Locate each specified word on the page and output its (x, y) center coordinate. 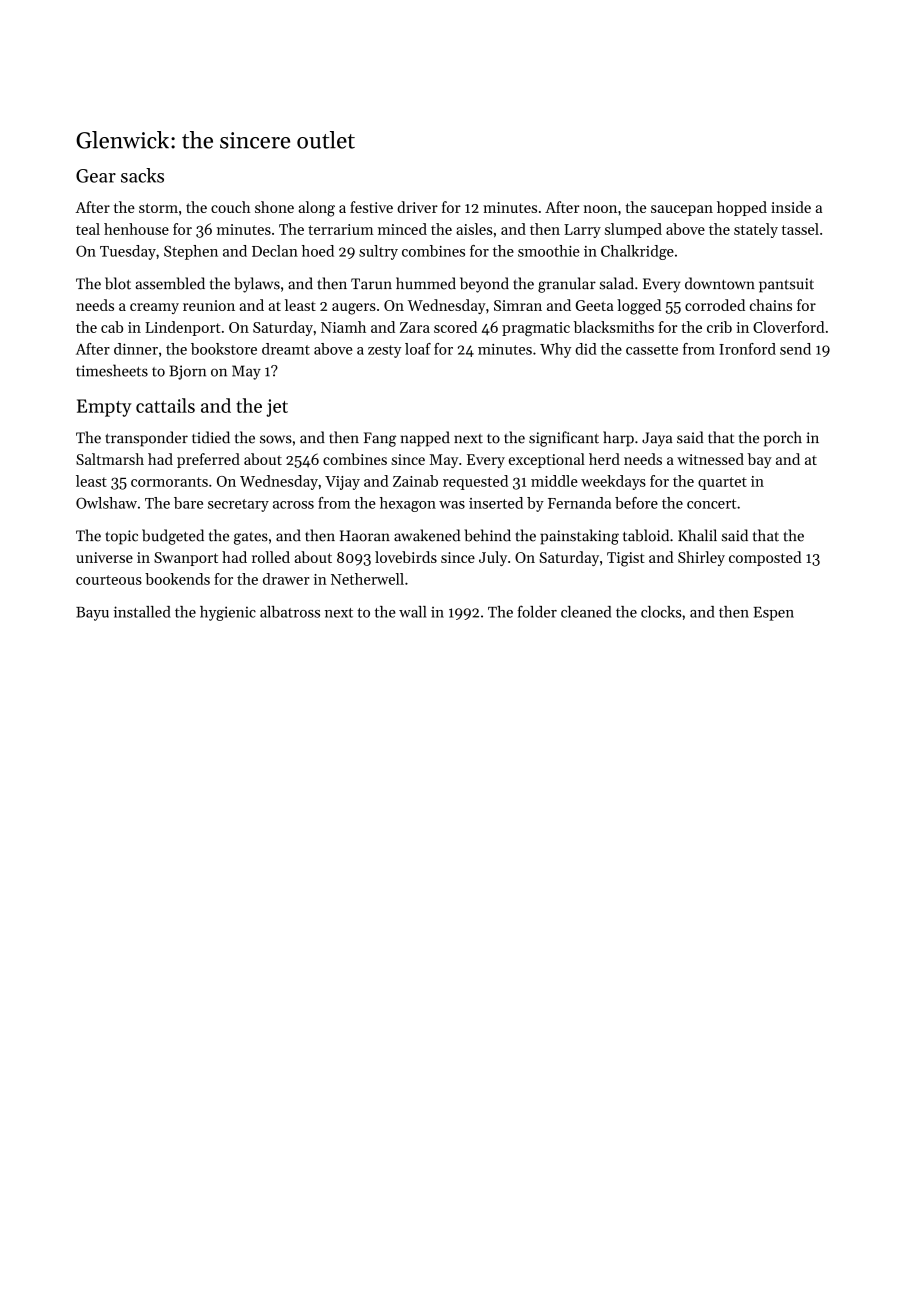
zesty (384, 351)
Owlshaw (106, 503)
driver (417, 207)
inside (791, 207)
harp (618, 439)
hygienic (228, 613)
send (795, 349)
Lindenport (183, 328)
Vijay (342, 483)
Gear (96, 176)
